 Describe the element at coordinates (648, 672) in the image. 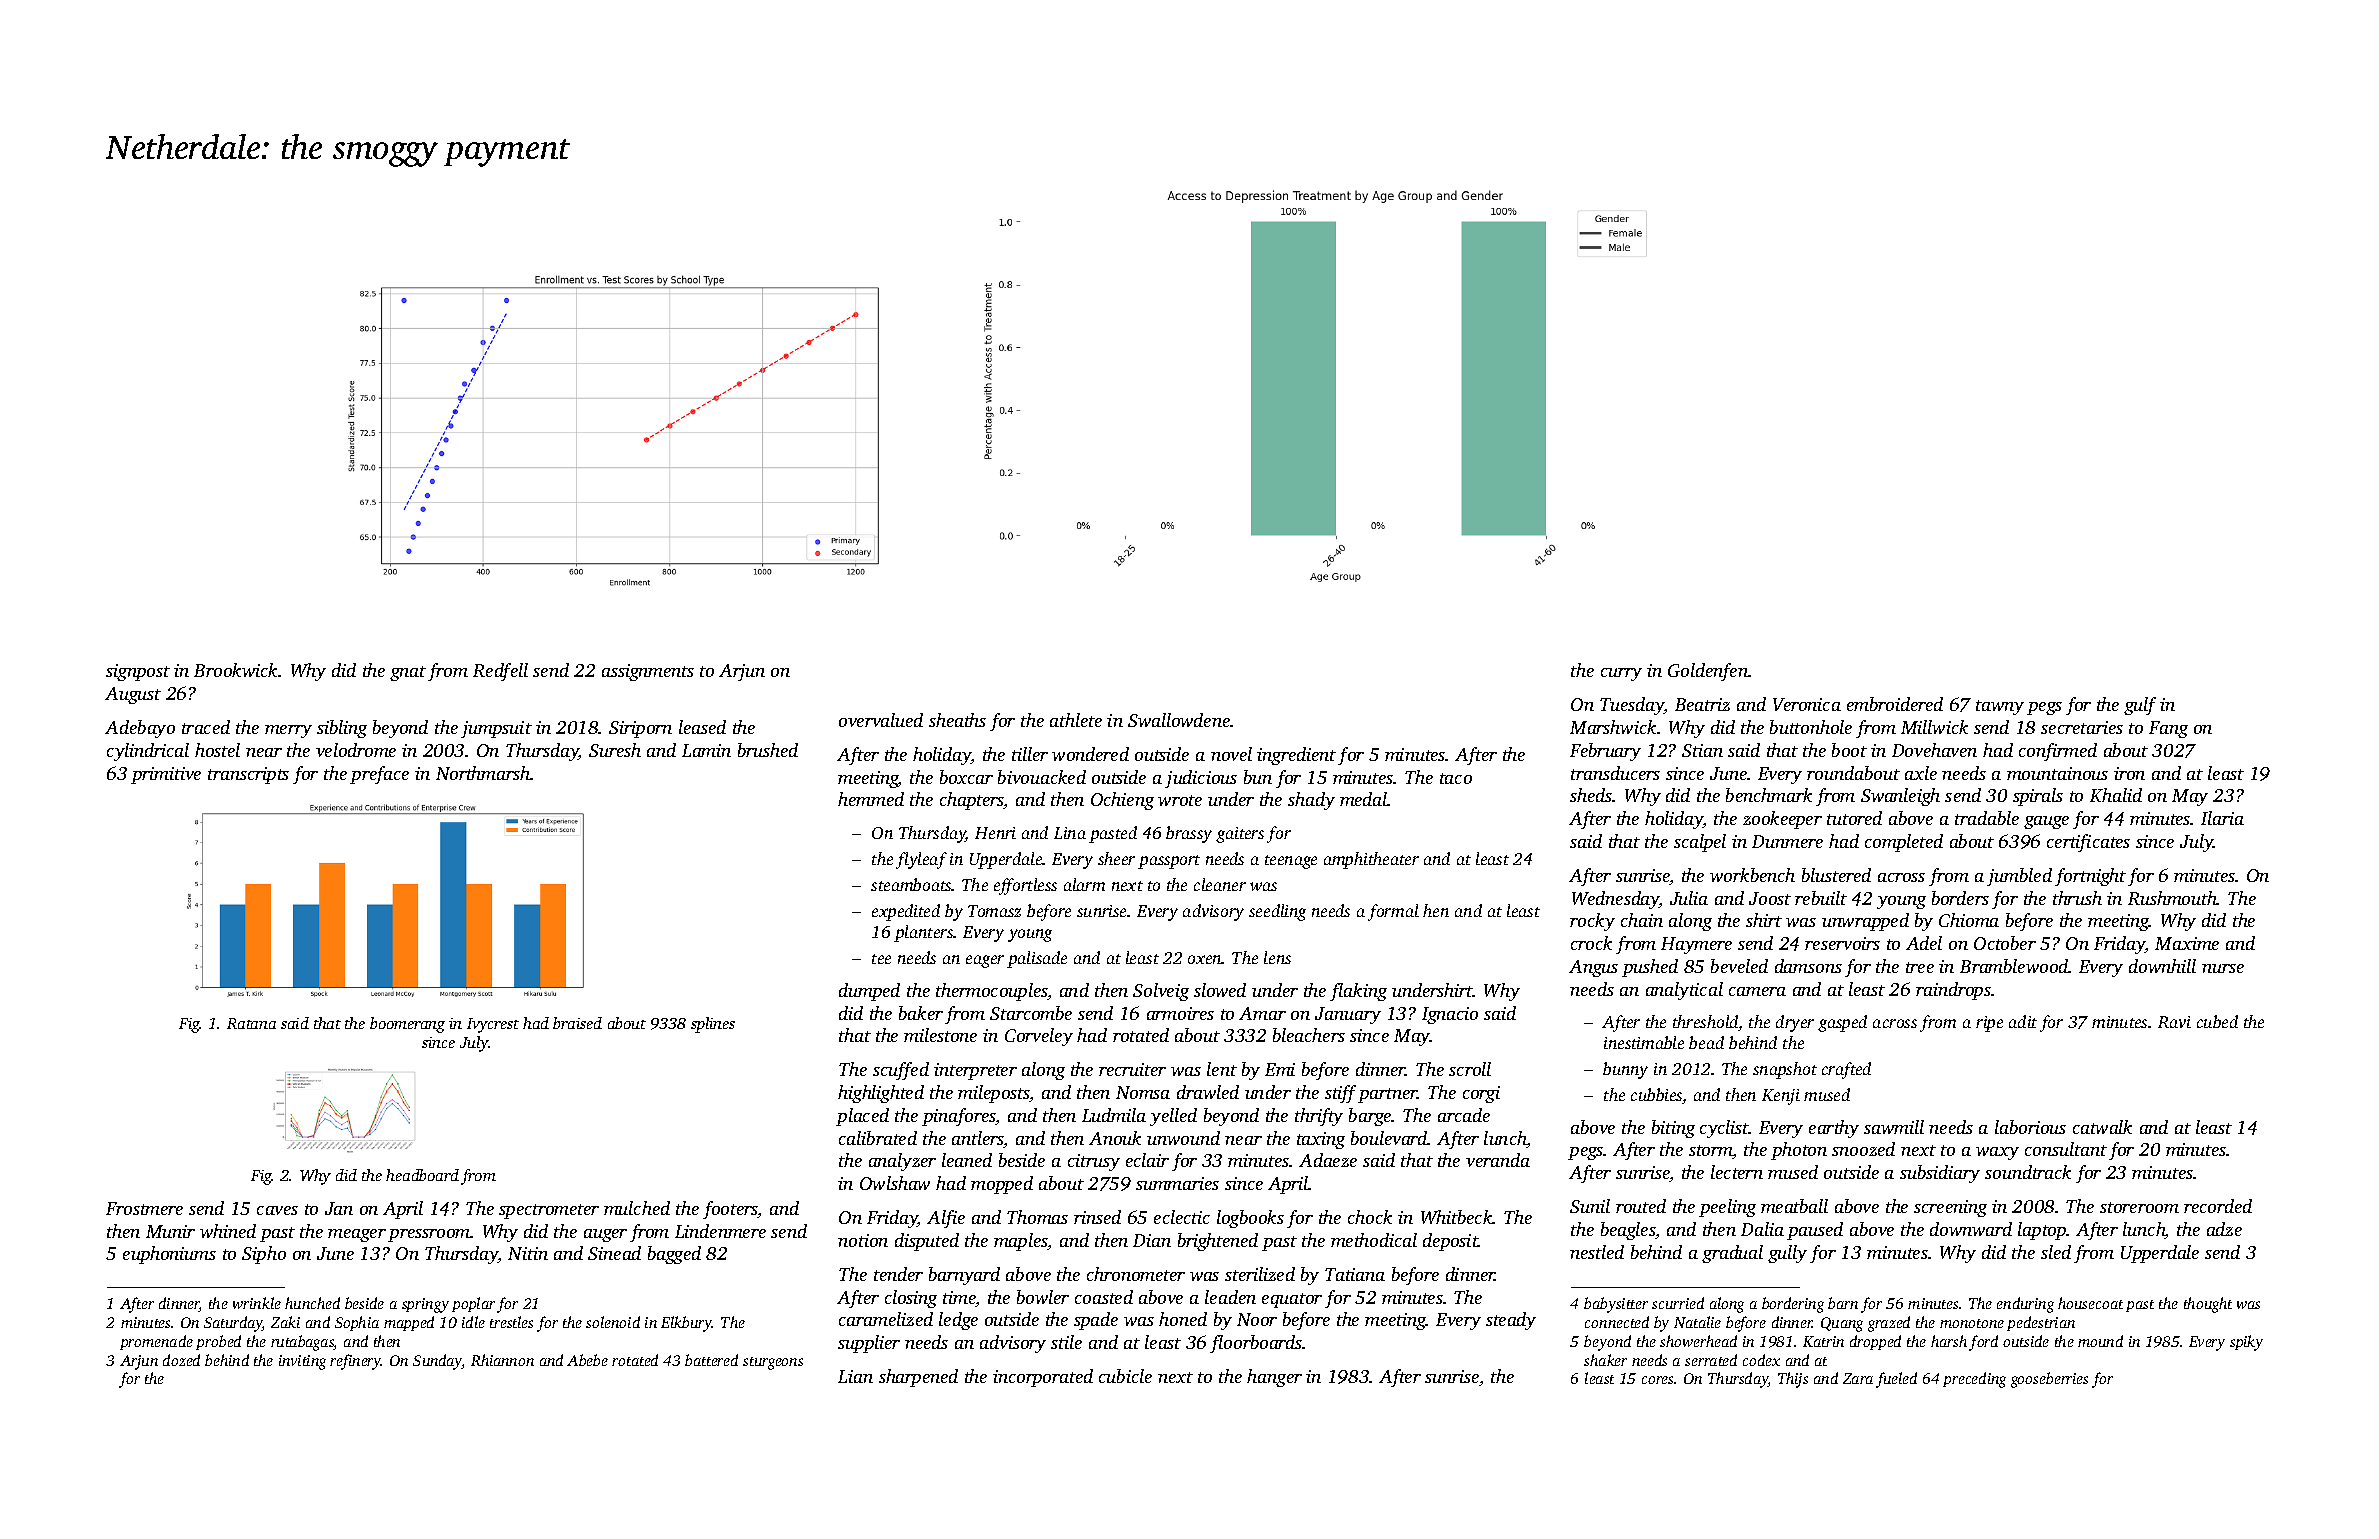

I see `assignments` at that location.
